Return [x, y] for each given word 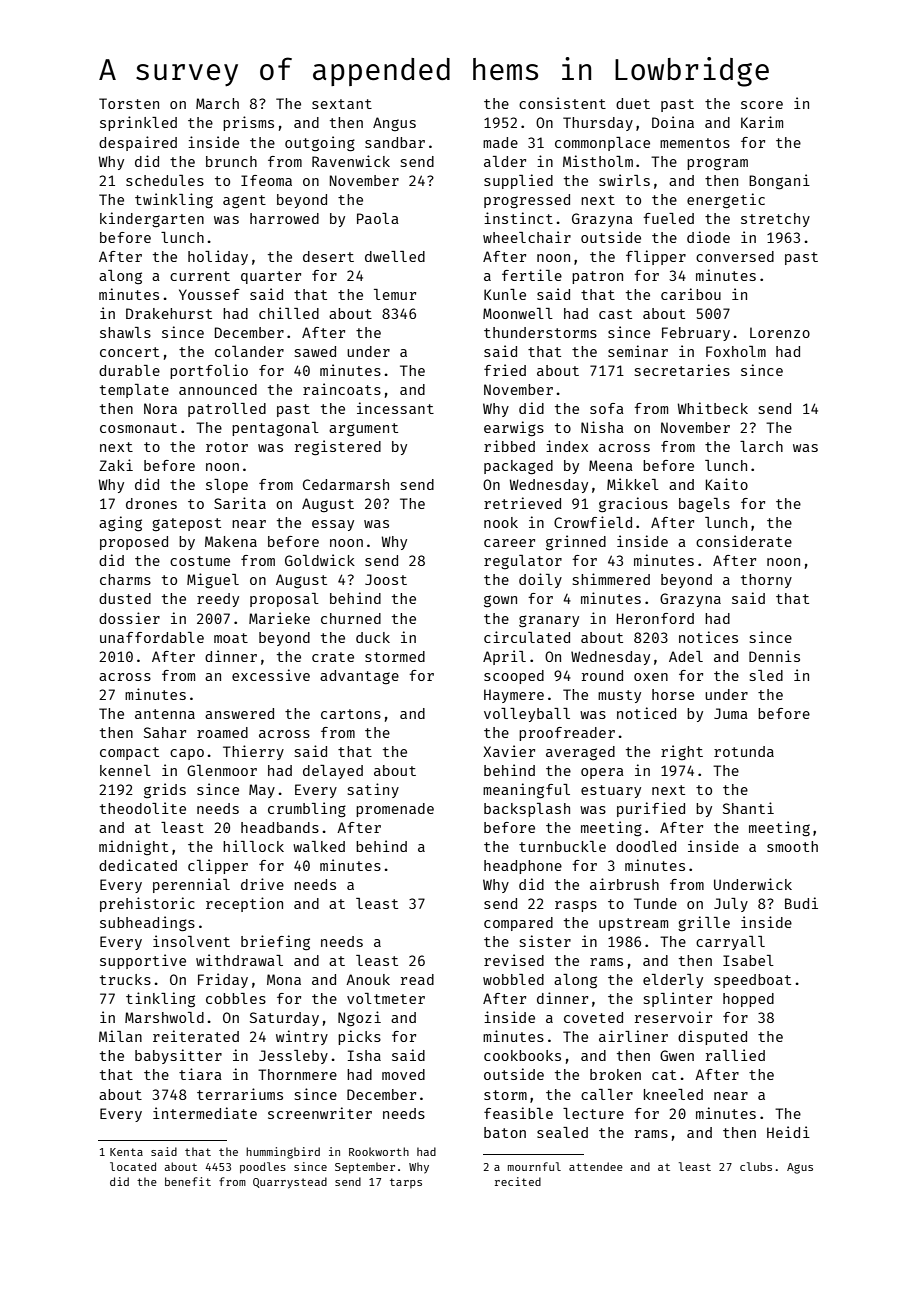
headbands [280, 827]
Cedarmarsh [346, 484]
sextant [342, 104]
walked [319, 846]
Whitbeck [713, 408]
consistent [562, 103]
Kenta [126, 1152]
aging [120, 523]
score [762, 105]
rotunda [744, 751]
